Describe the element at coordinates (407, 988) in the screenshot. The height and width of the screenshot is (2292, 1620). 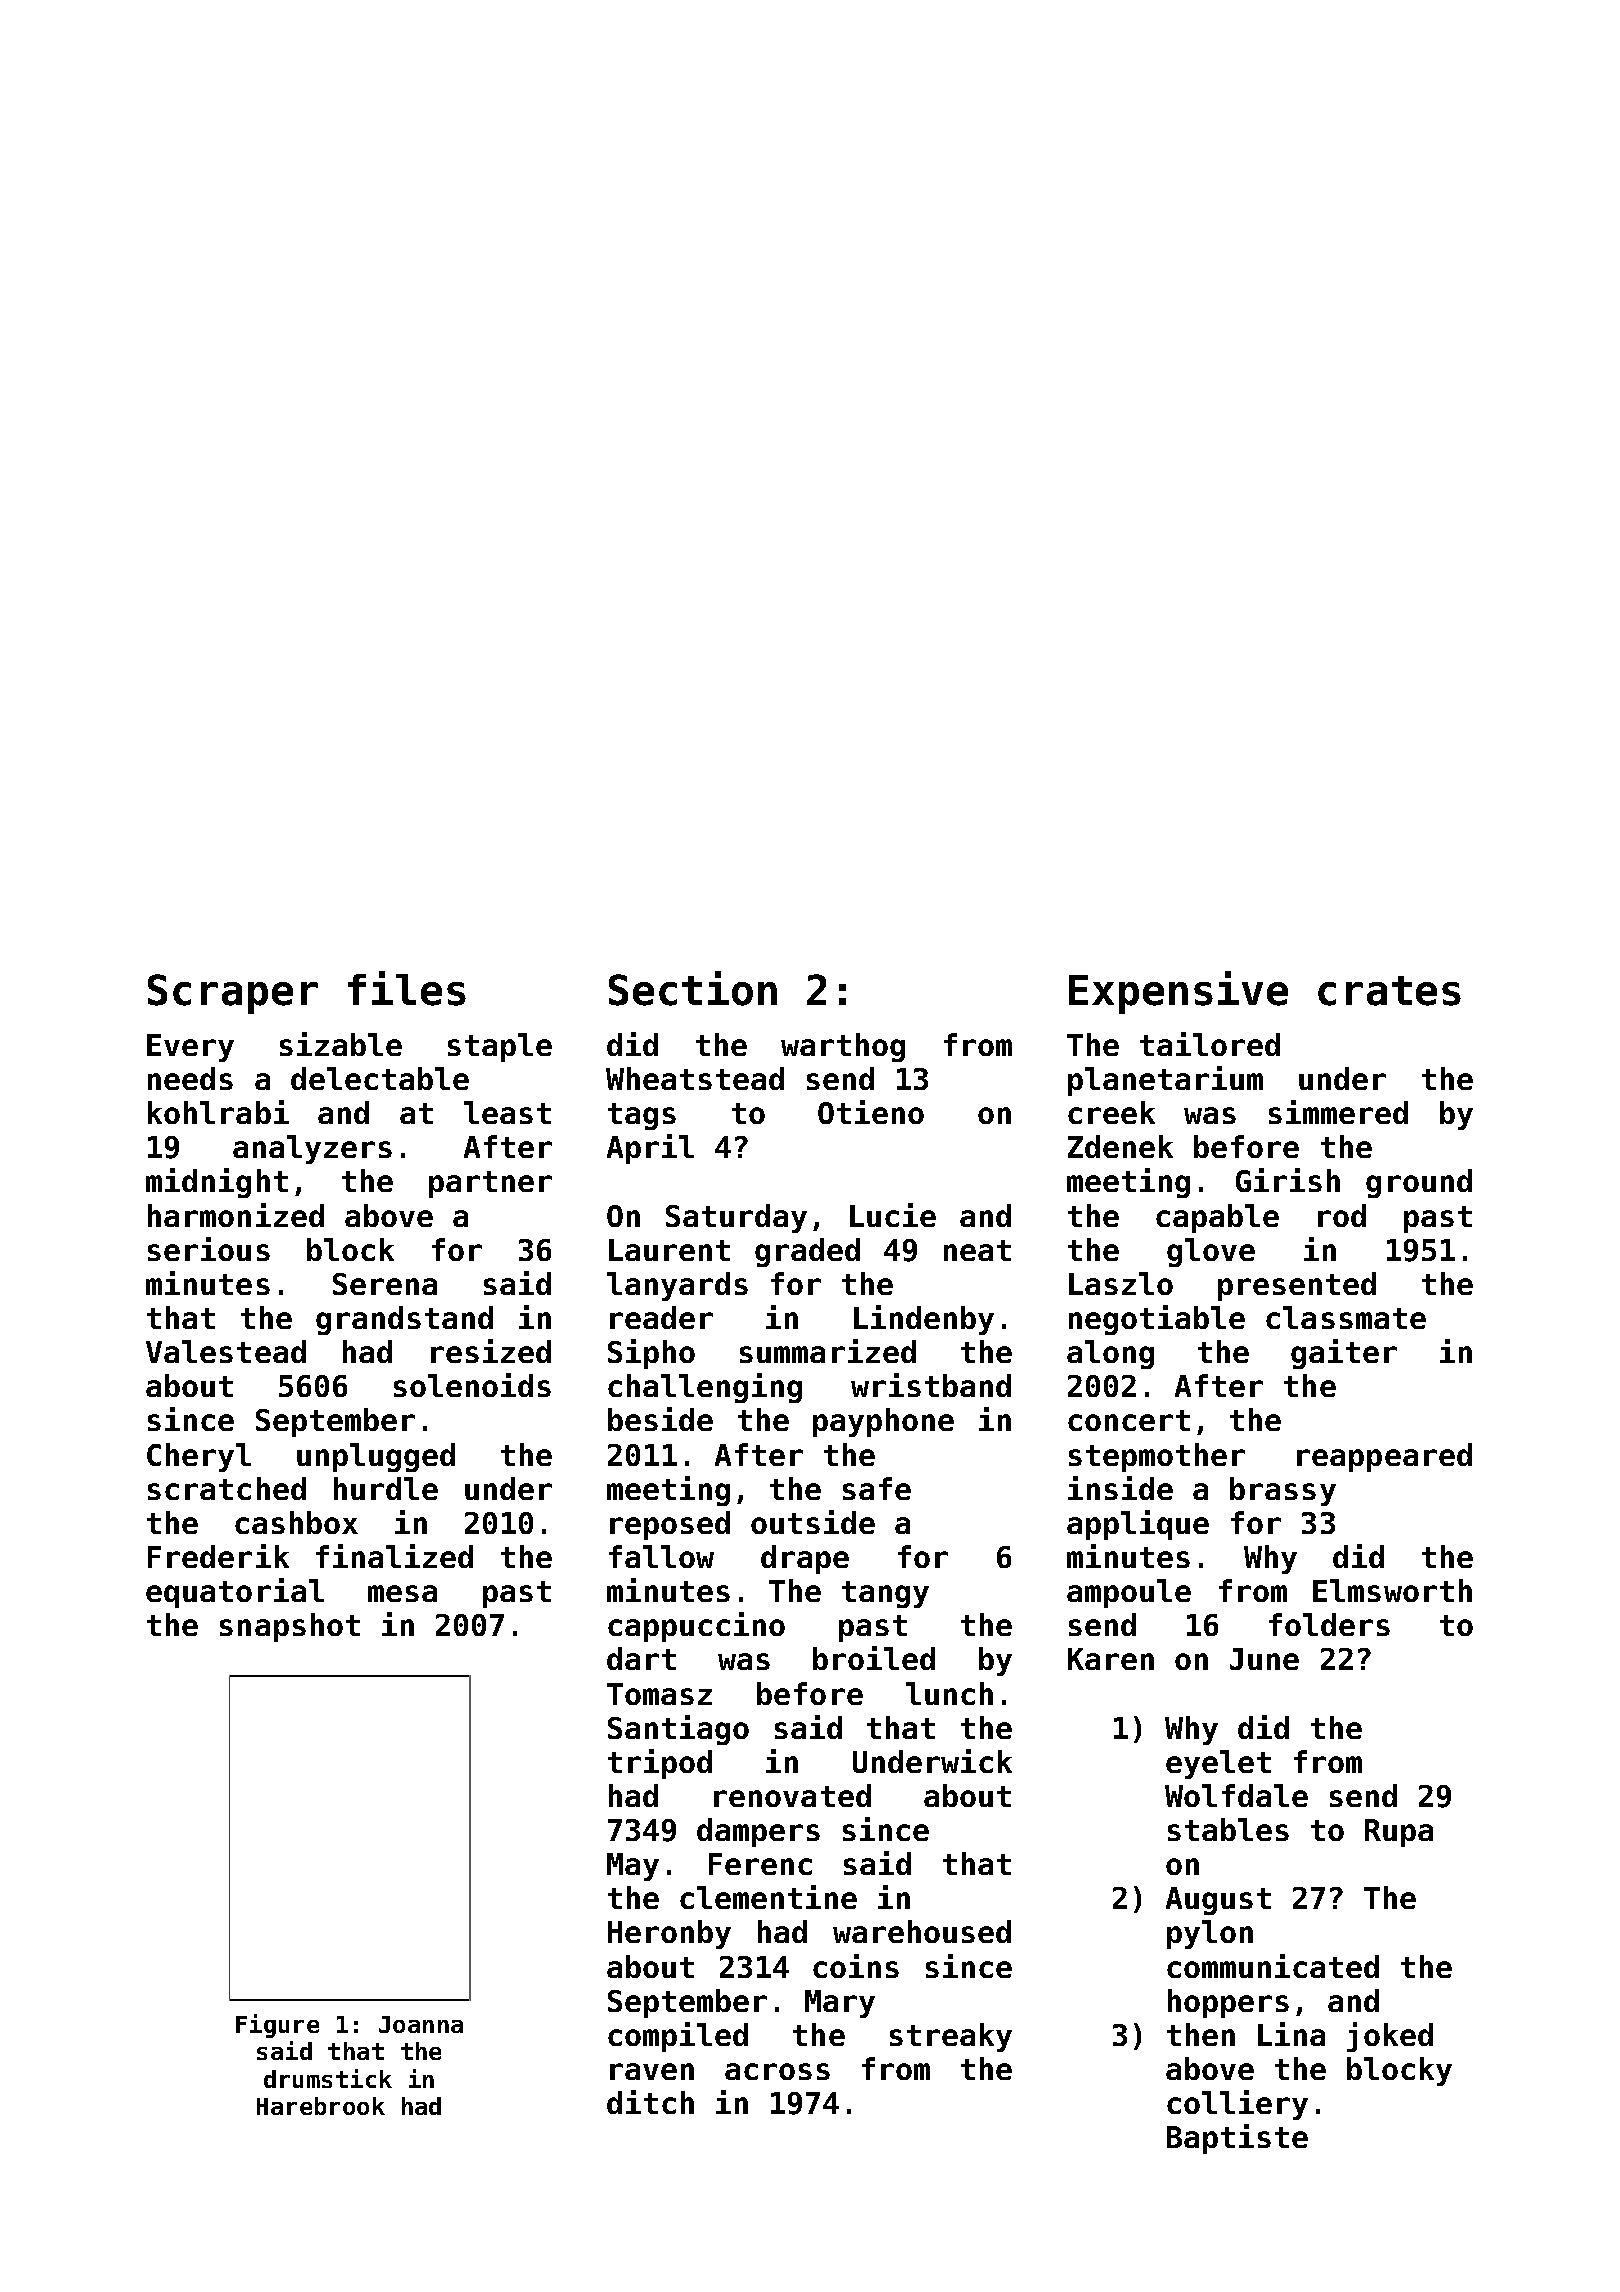
I see `files` at that location.
